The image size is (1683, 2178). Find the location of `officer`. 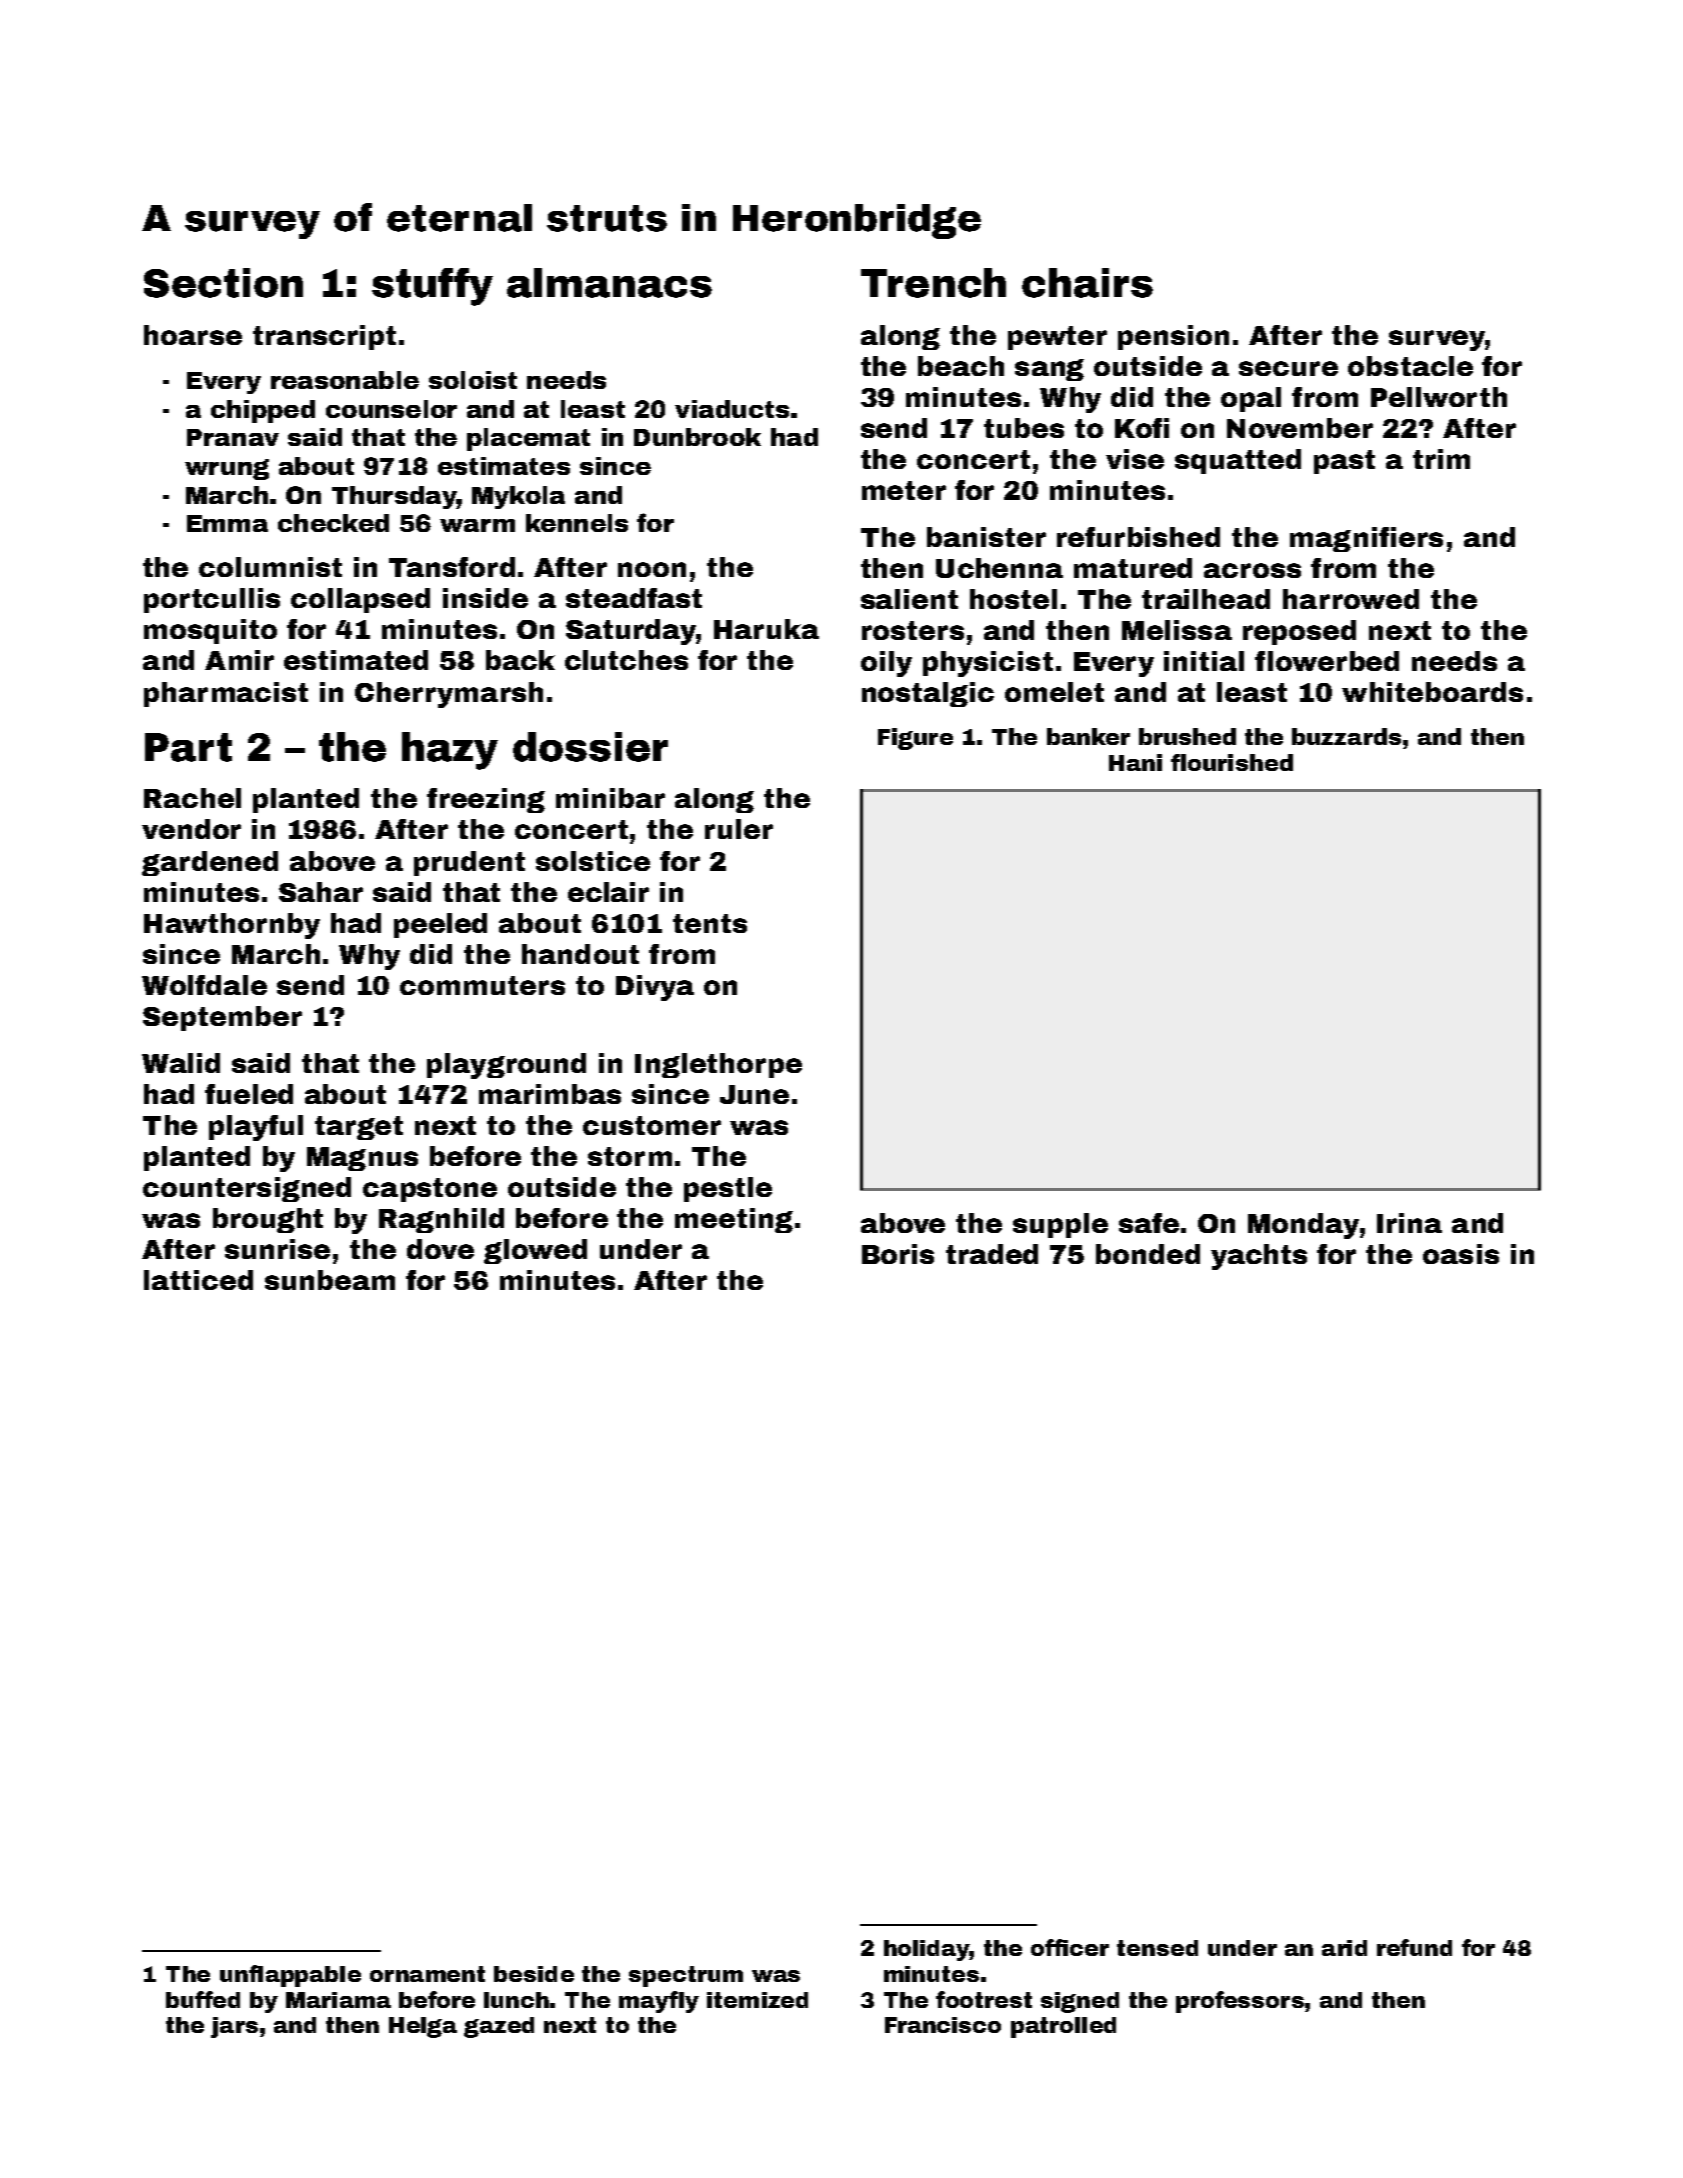

officer is located at coordinates (1070, 1947).
